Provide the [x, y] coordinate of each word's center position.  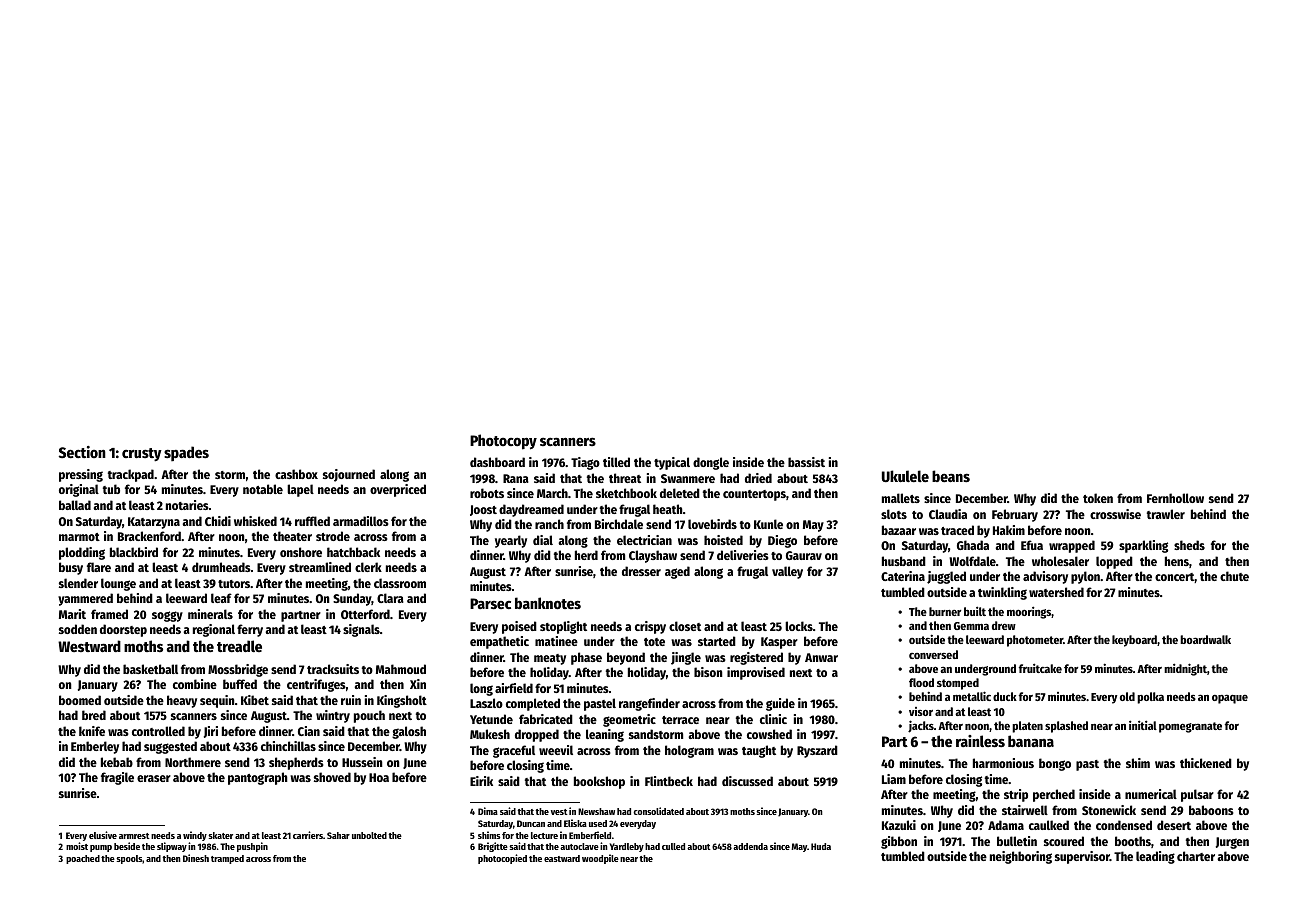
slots [894, 514]
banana [1031, 741]
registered [756, 658]
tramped [227, 859]
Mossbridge [238, 670]
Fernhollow [1175, 498]
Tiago [585, 463]
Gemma [971, 626]
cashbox [296, 474]
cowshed [769, 734]
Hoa [379, 777]
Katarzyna [154, 523]
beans [951, 476]
